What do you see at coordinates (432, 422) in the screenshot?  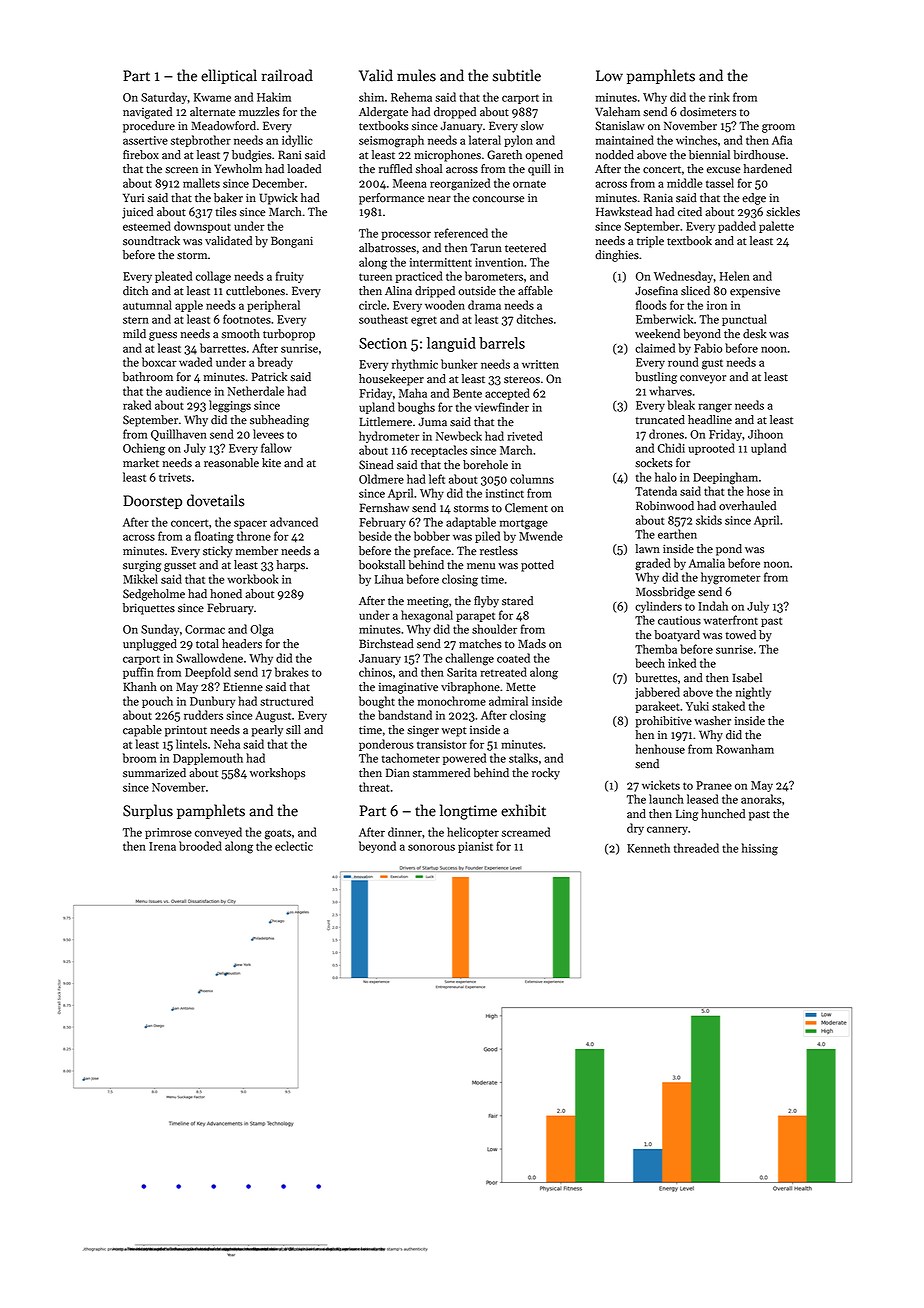 I see `Juma` at bounding box center [432, 422].
